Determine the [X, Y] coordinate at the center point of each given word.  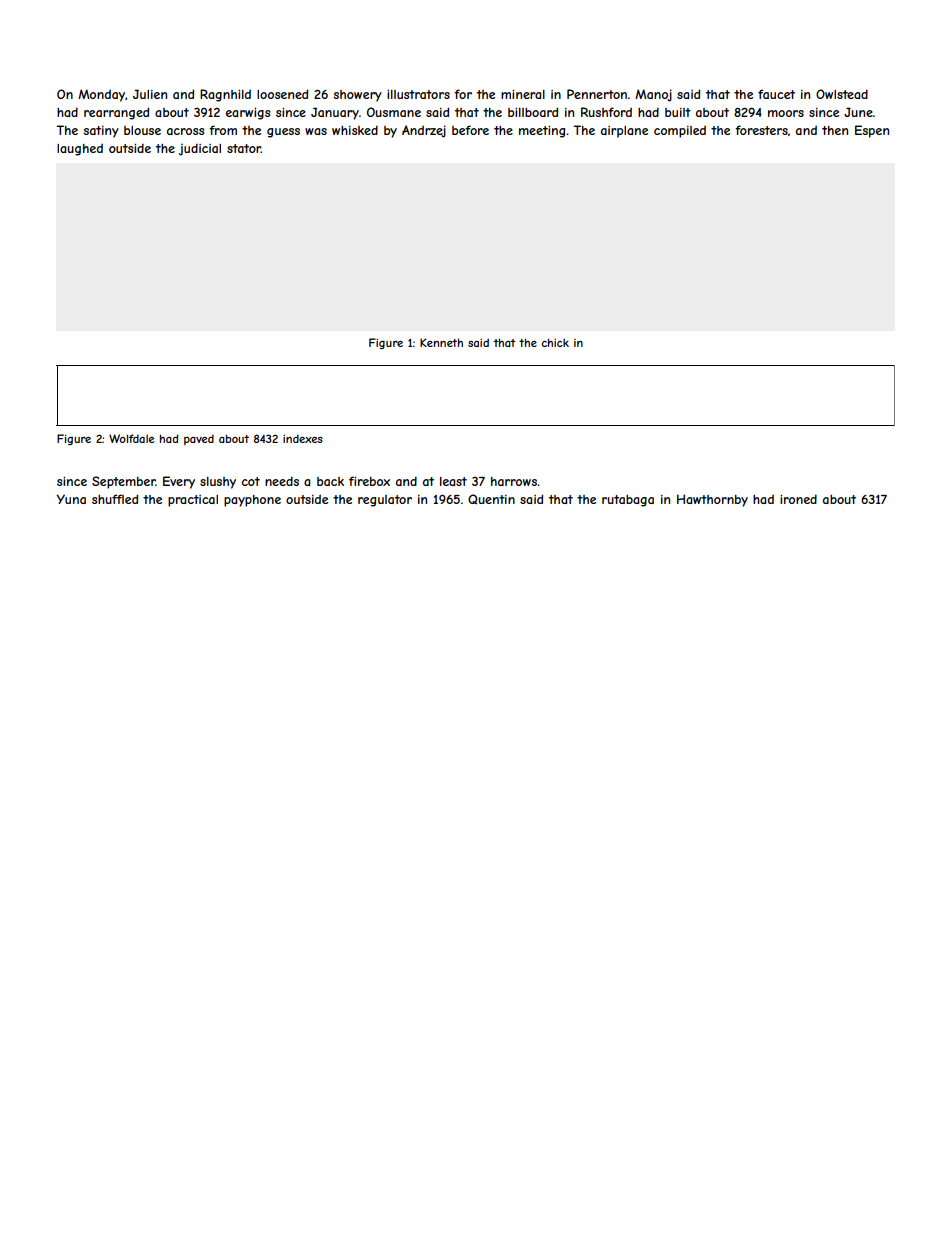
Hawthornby [712, 500]
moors [786, 113]
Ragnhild [225, 95]
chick [555, 342]
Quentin [491, 499]
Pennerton [597, 94]
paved [199, 439]
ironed [798, 499]
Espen [872, 131]
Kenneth [441, 342]
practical [193, 501]
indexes [303, 438]
